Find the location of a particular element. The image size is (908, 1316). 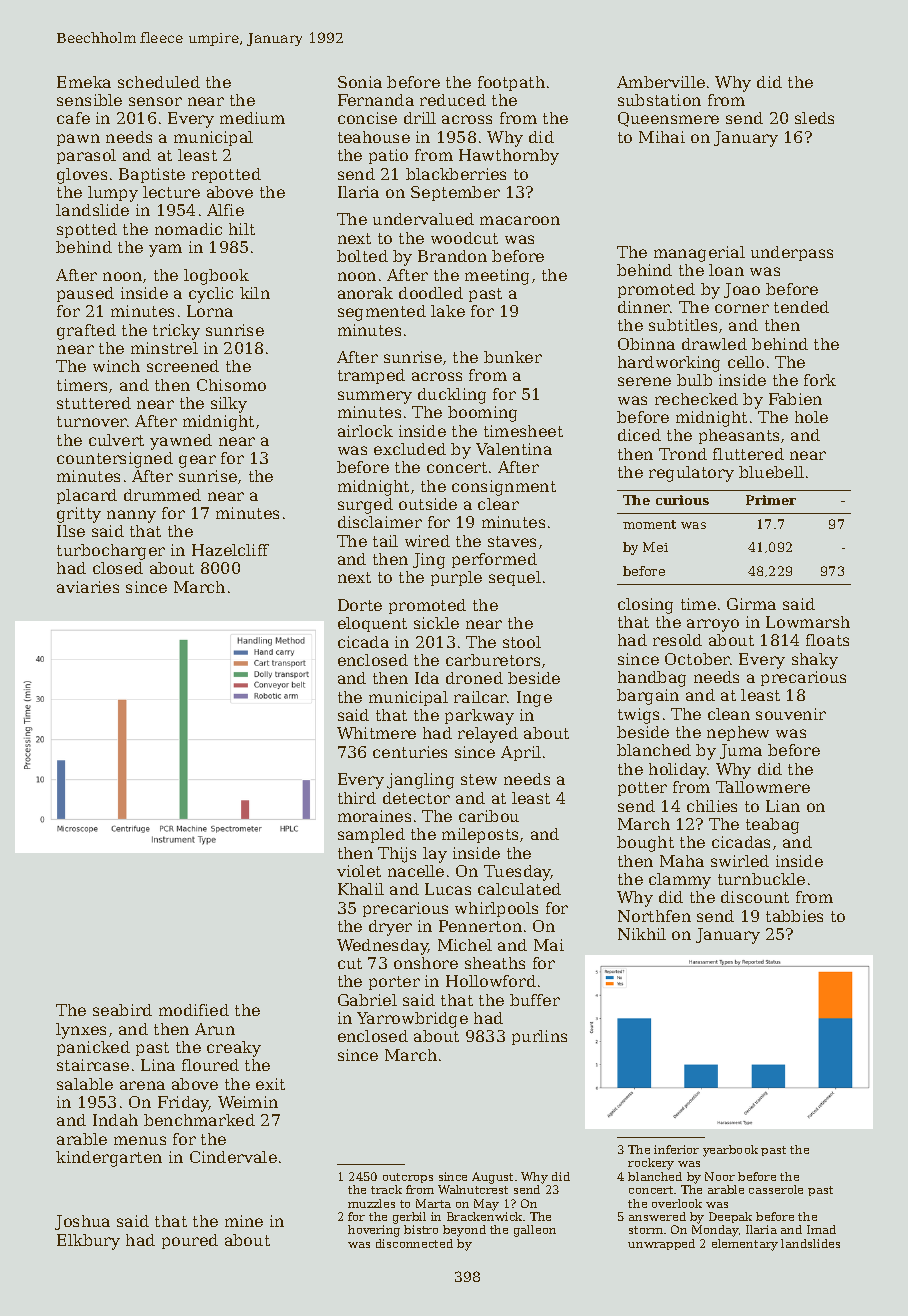

Whitmere is located at coordinates (376, 733).
